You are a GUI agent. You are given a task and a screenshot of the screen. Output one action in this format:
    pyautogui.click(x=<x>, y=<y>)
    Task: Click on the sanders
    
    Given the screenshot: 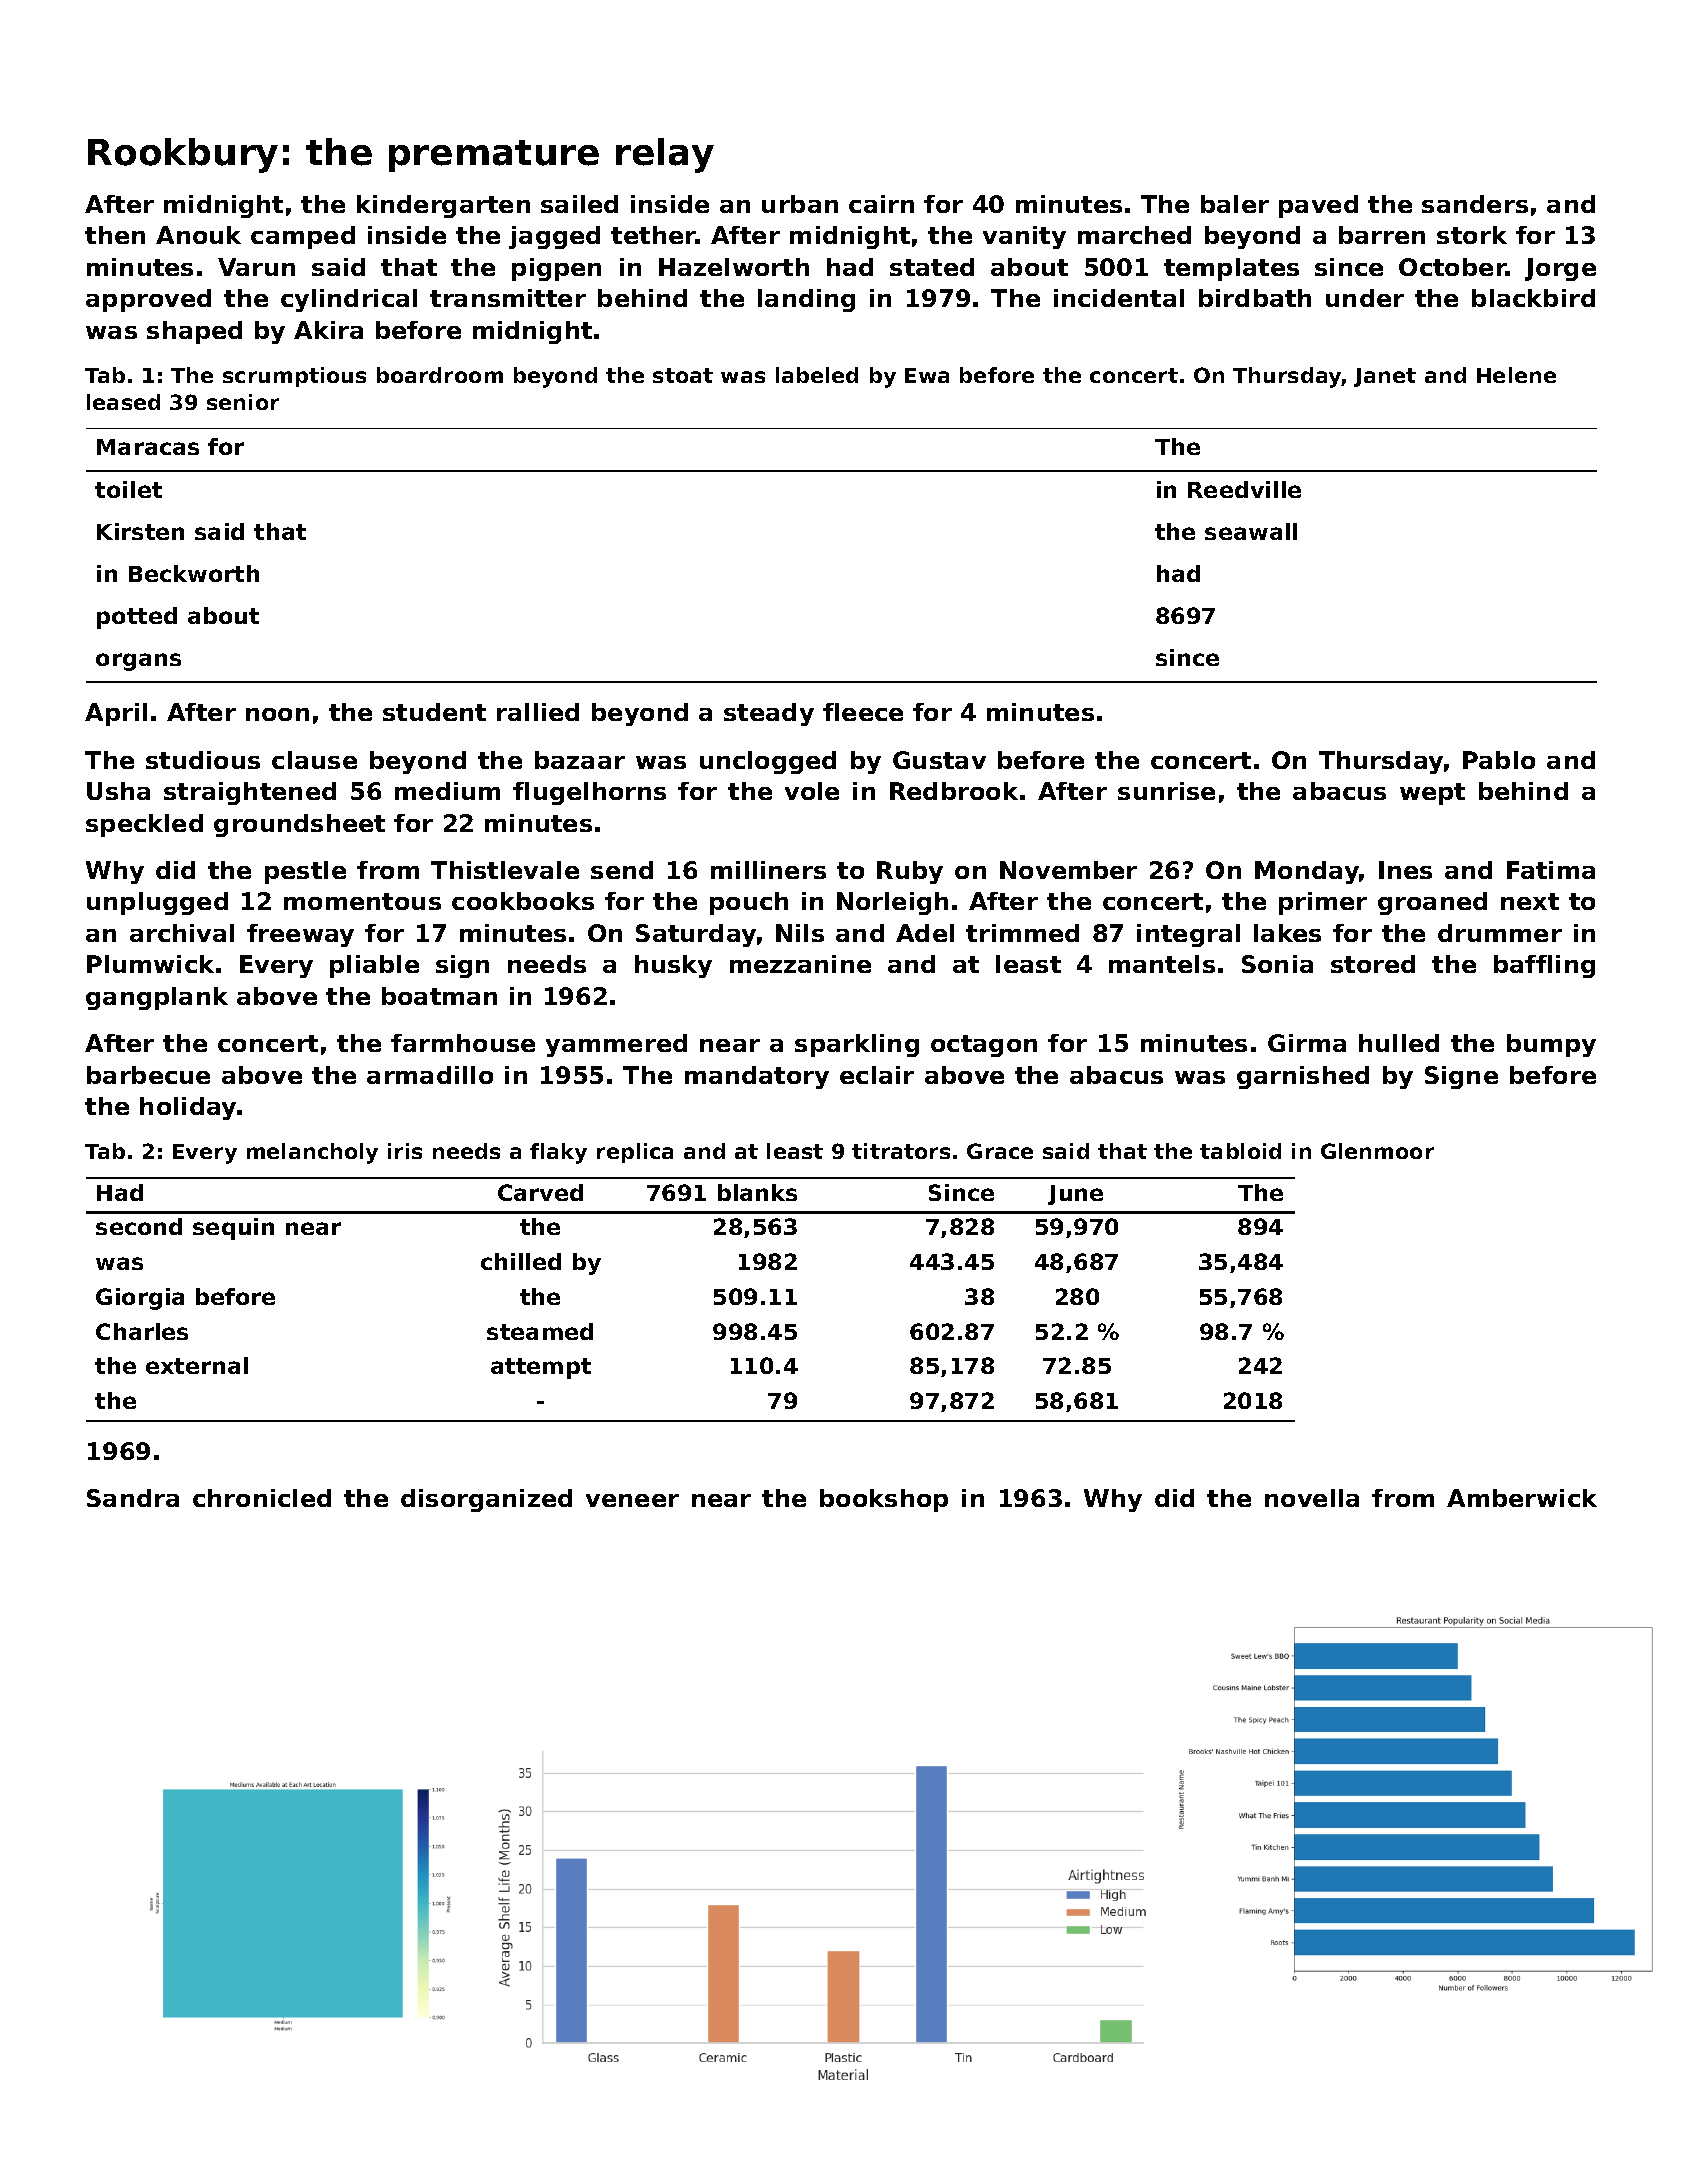 What is the action you would take?
    pyautogui.click(x=1475, y=204)
